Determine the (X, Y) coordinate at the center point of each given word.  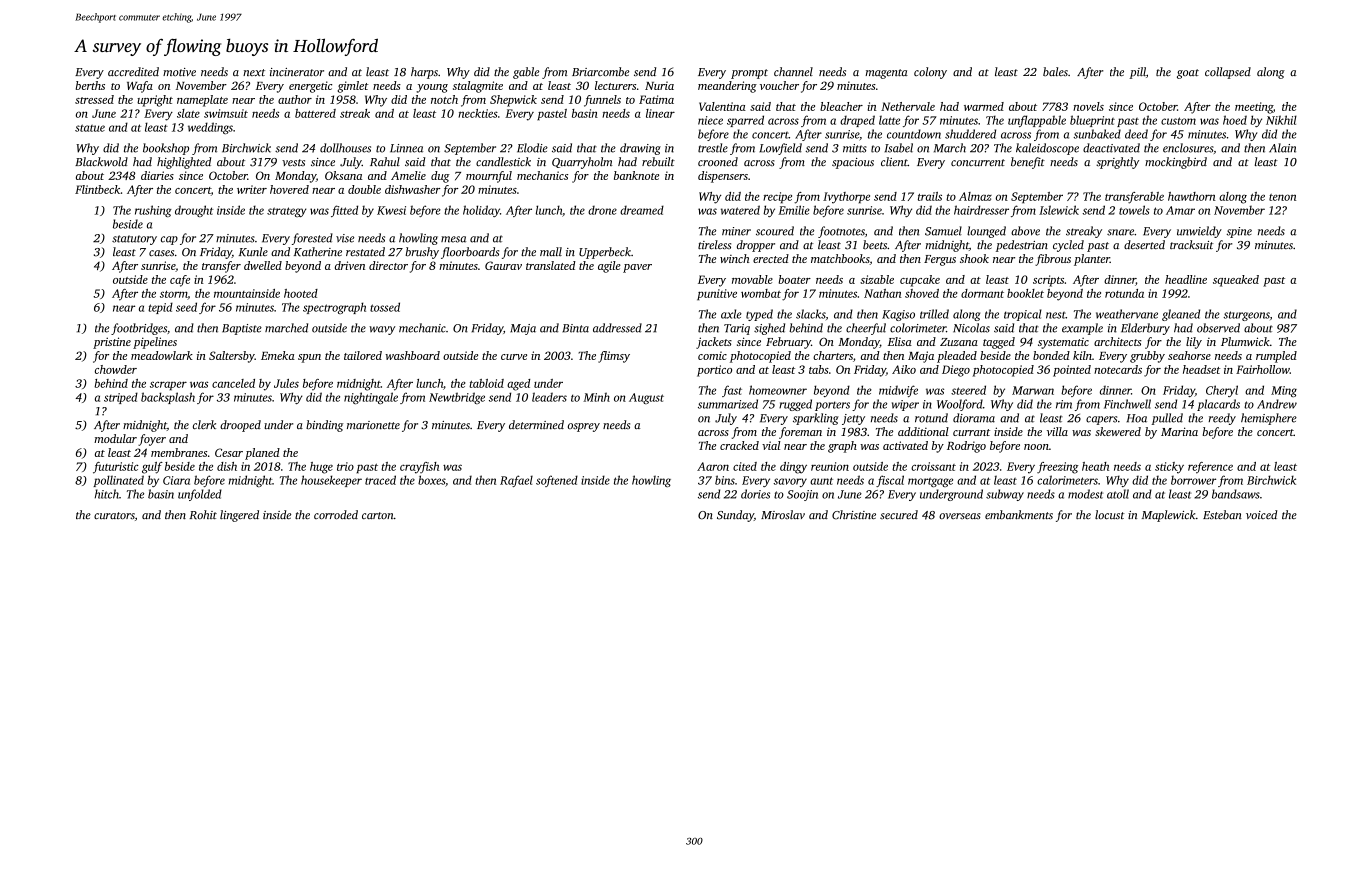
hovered (289, 189)
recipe (777, 198)
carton (378, 515)
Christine (854, 515)
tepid (160, 308)
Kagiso (898, 315)
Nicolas (971, 328)
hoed (1235, 120)
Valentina (722, 106)
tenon (1282, 197)
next (254, 72)
